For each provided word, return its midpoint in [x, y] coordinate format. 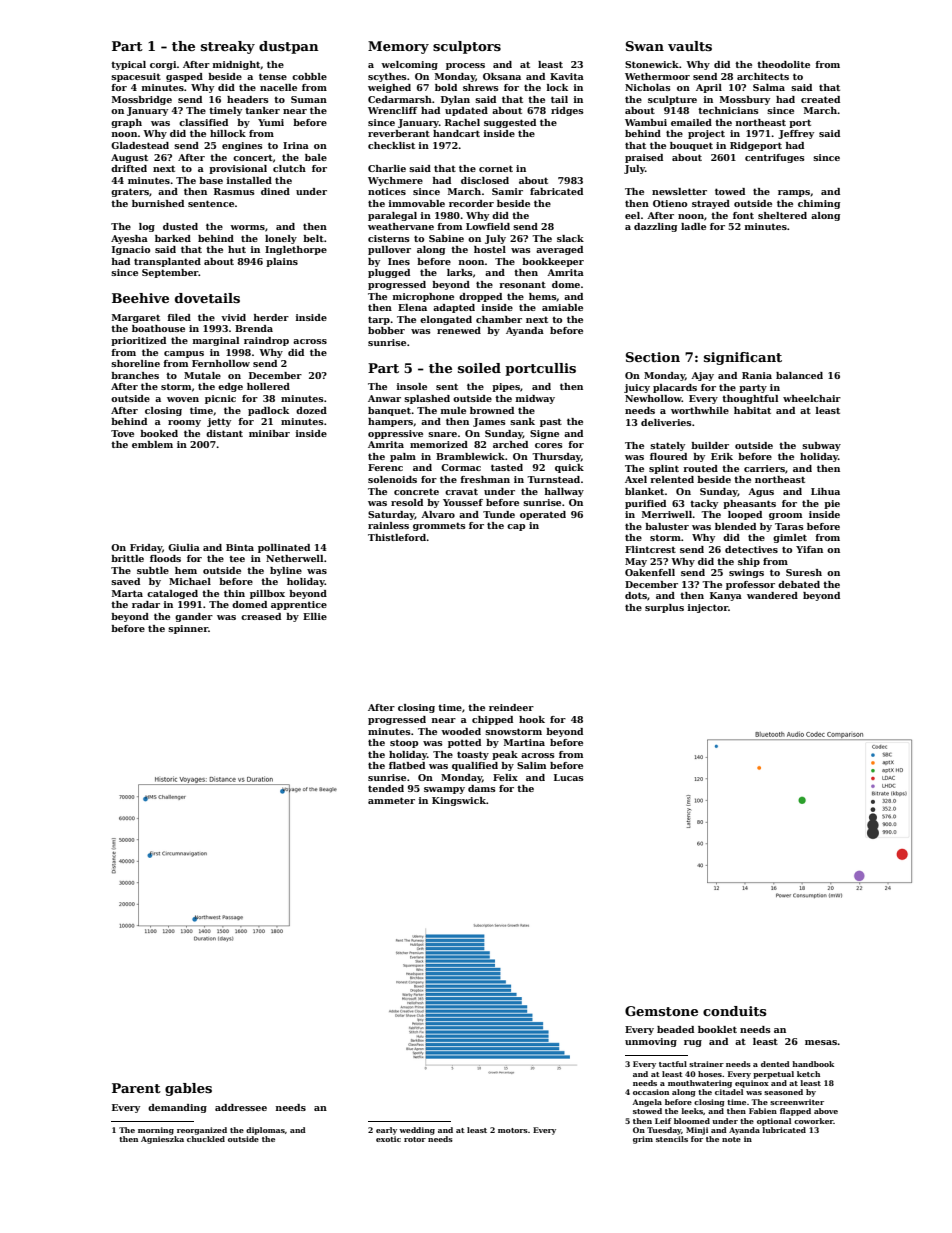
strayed [711, 204]
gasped [184, 77]
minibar [269, 433]
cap [516, 527]
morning [156, 1131]
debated [799, 584]
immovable [417, 203]
